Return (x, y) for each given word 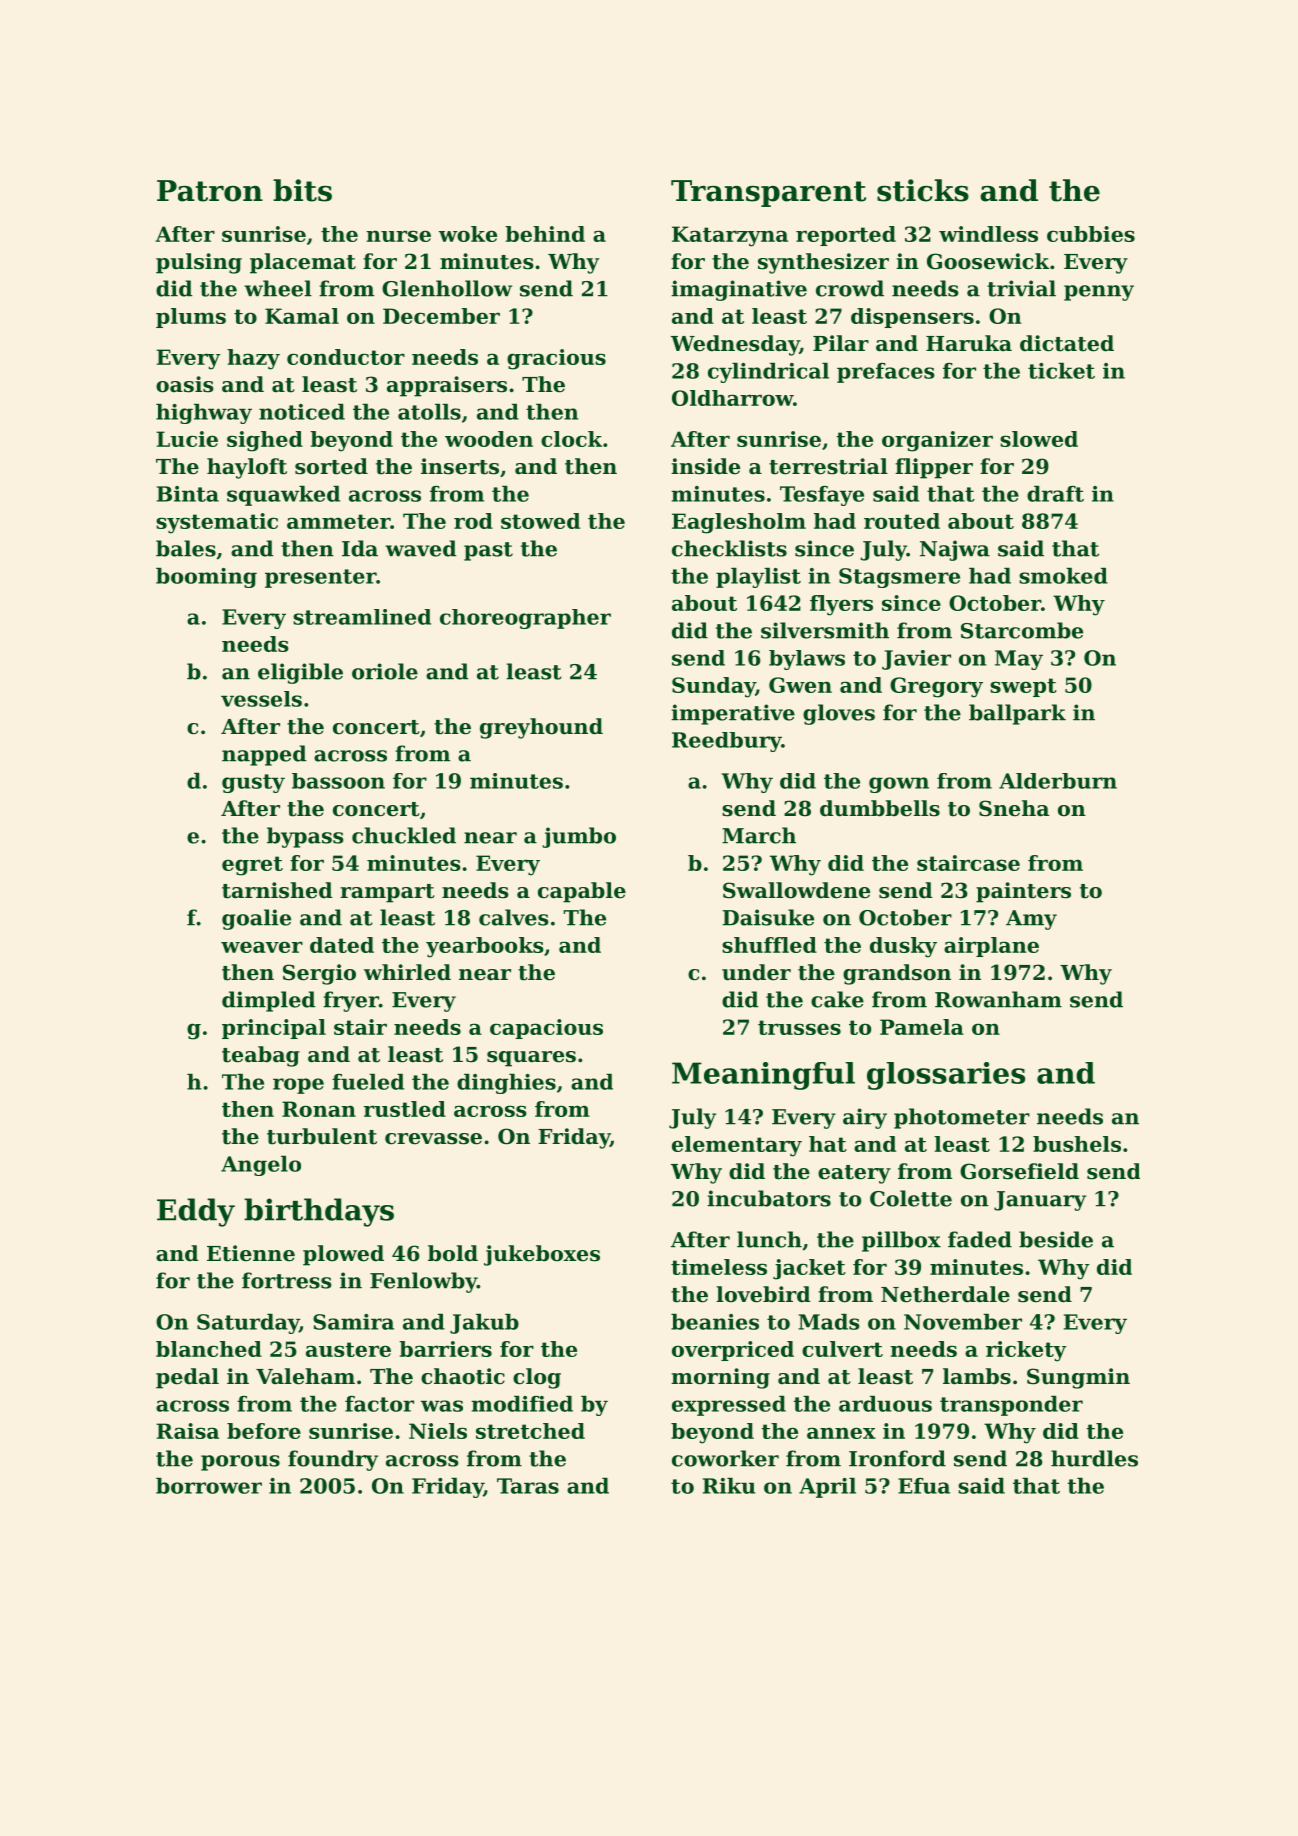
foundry (333, 1460)
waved (420, 548)
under (756, 972)
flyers (841, 605)
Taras (528, 1486)
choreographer (525, 619)
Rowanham (998, 999)
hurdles (1094, 1458)
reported (846, 236)
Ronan (319, 1109)
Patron (210, 191)
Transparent (768, 193)
